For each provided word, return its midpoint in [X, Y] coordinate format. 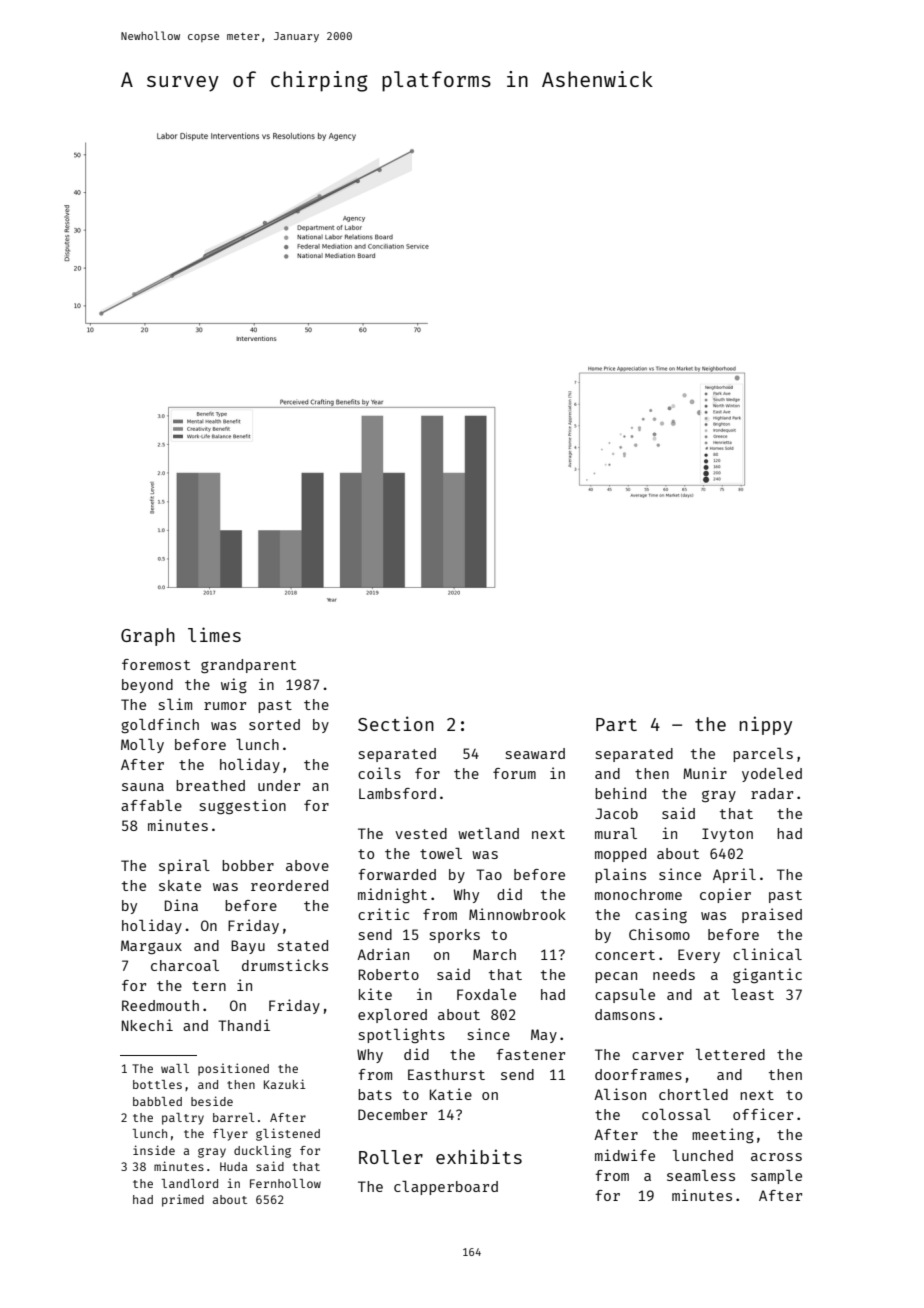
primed [183, 1200]
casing [661, 915]
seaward [535, 753]
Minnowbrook [517, 914]
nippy [766, 725]
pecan [616, 977]
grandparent [248, 666]
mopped [620, 855]
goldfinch [160, 725]
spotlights [402, 1035]
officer [763, 1114]
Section [396, 723]
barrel [234, 1117]
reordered [289, 885]
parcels [763, 755]
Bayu [248, 947]
